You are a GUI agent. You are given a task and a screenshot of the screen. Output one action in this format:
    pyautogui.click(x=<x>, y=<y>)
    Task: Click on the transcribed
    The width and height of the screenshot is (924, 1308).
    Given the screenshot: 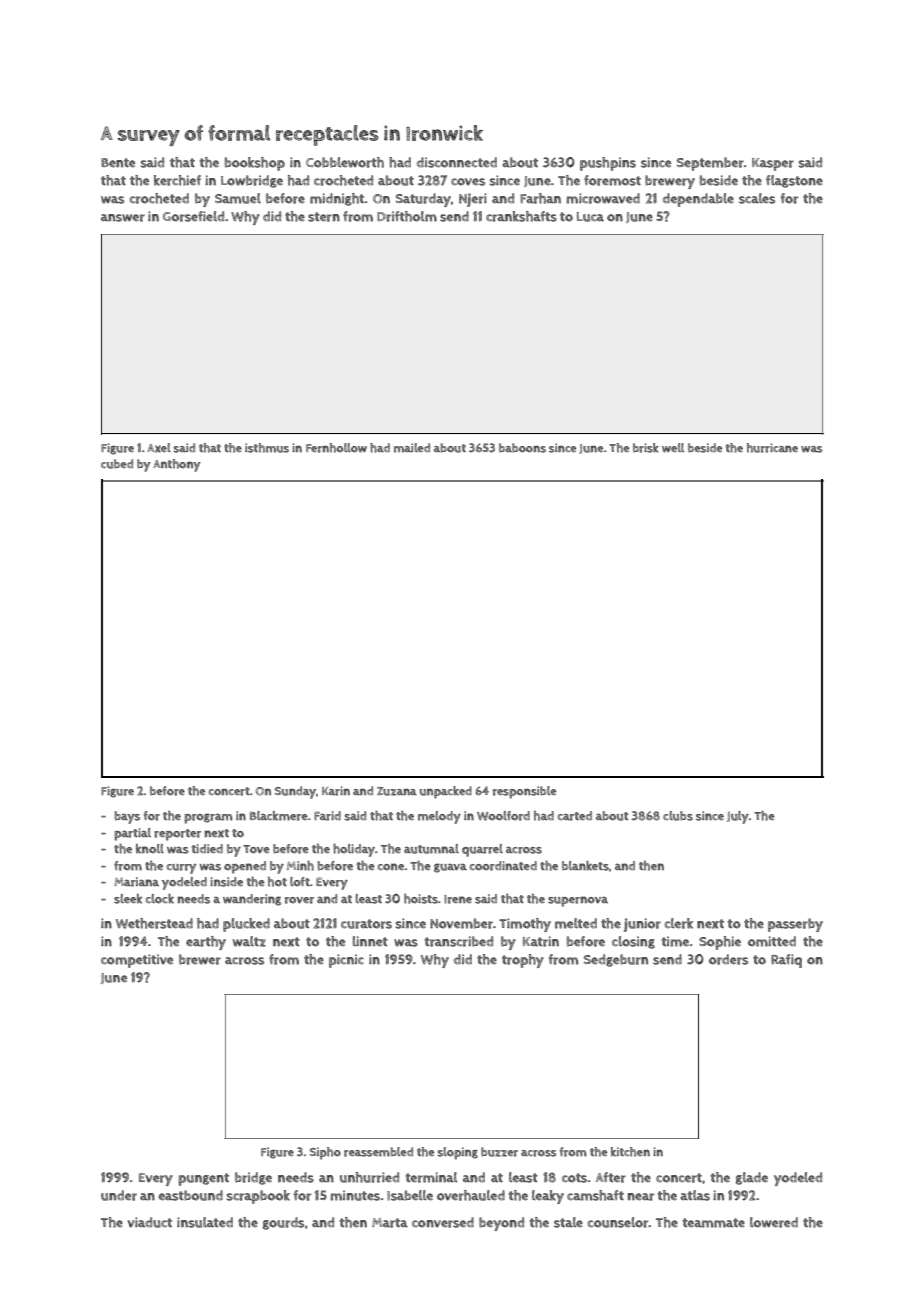 What is the action you would take?
    pyautogui.click(x=458, y=941)
